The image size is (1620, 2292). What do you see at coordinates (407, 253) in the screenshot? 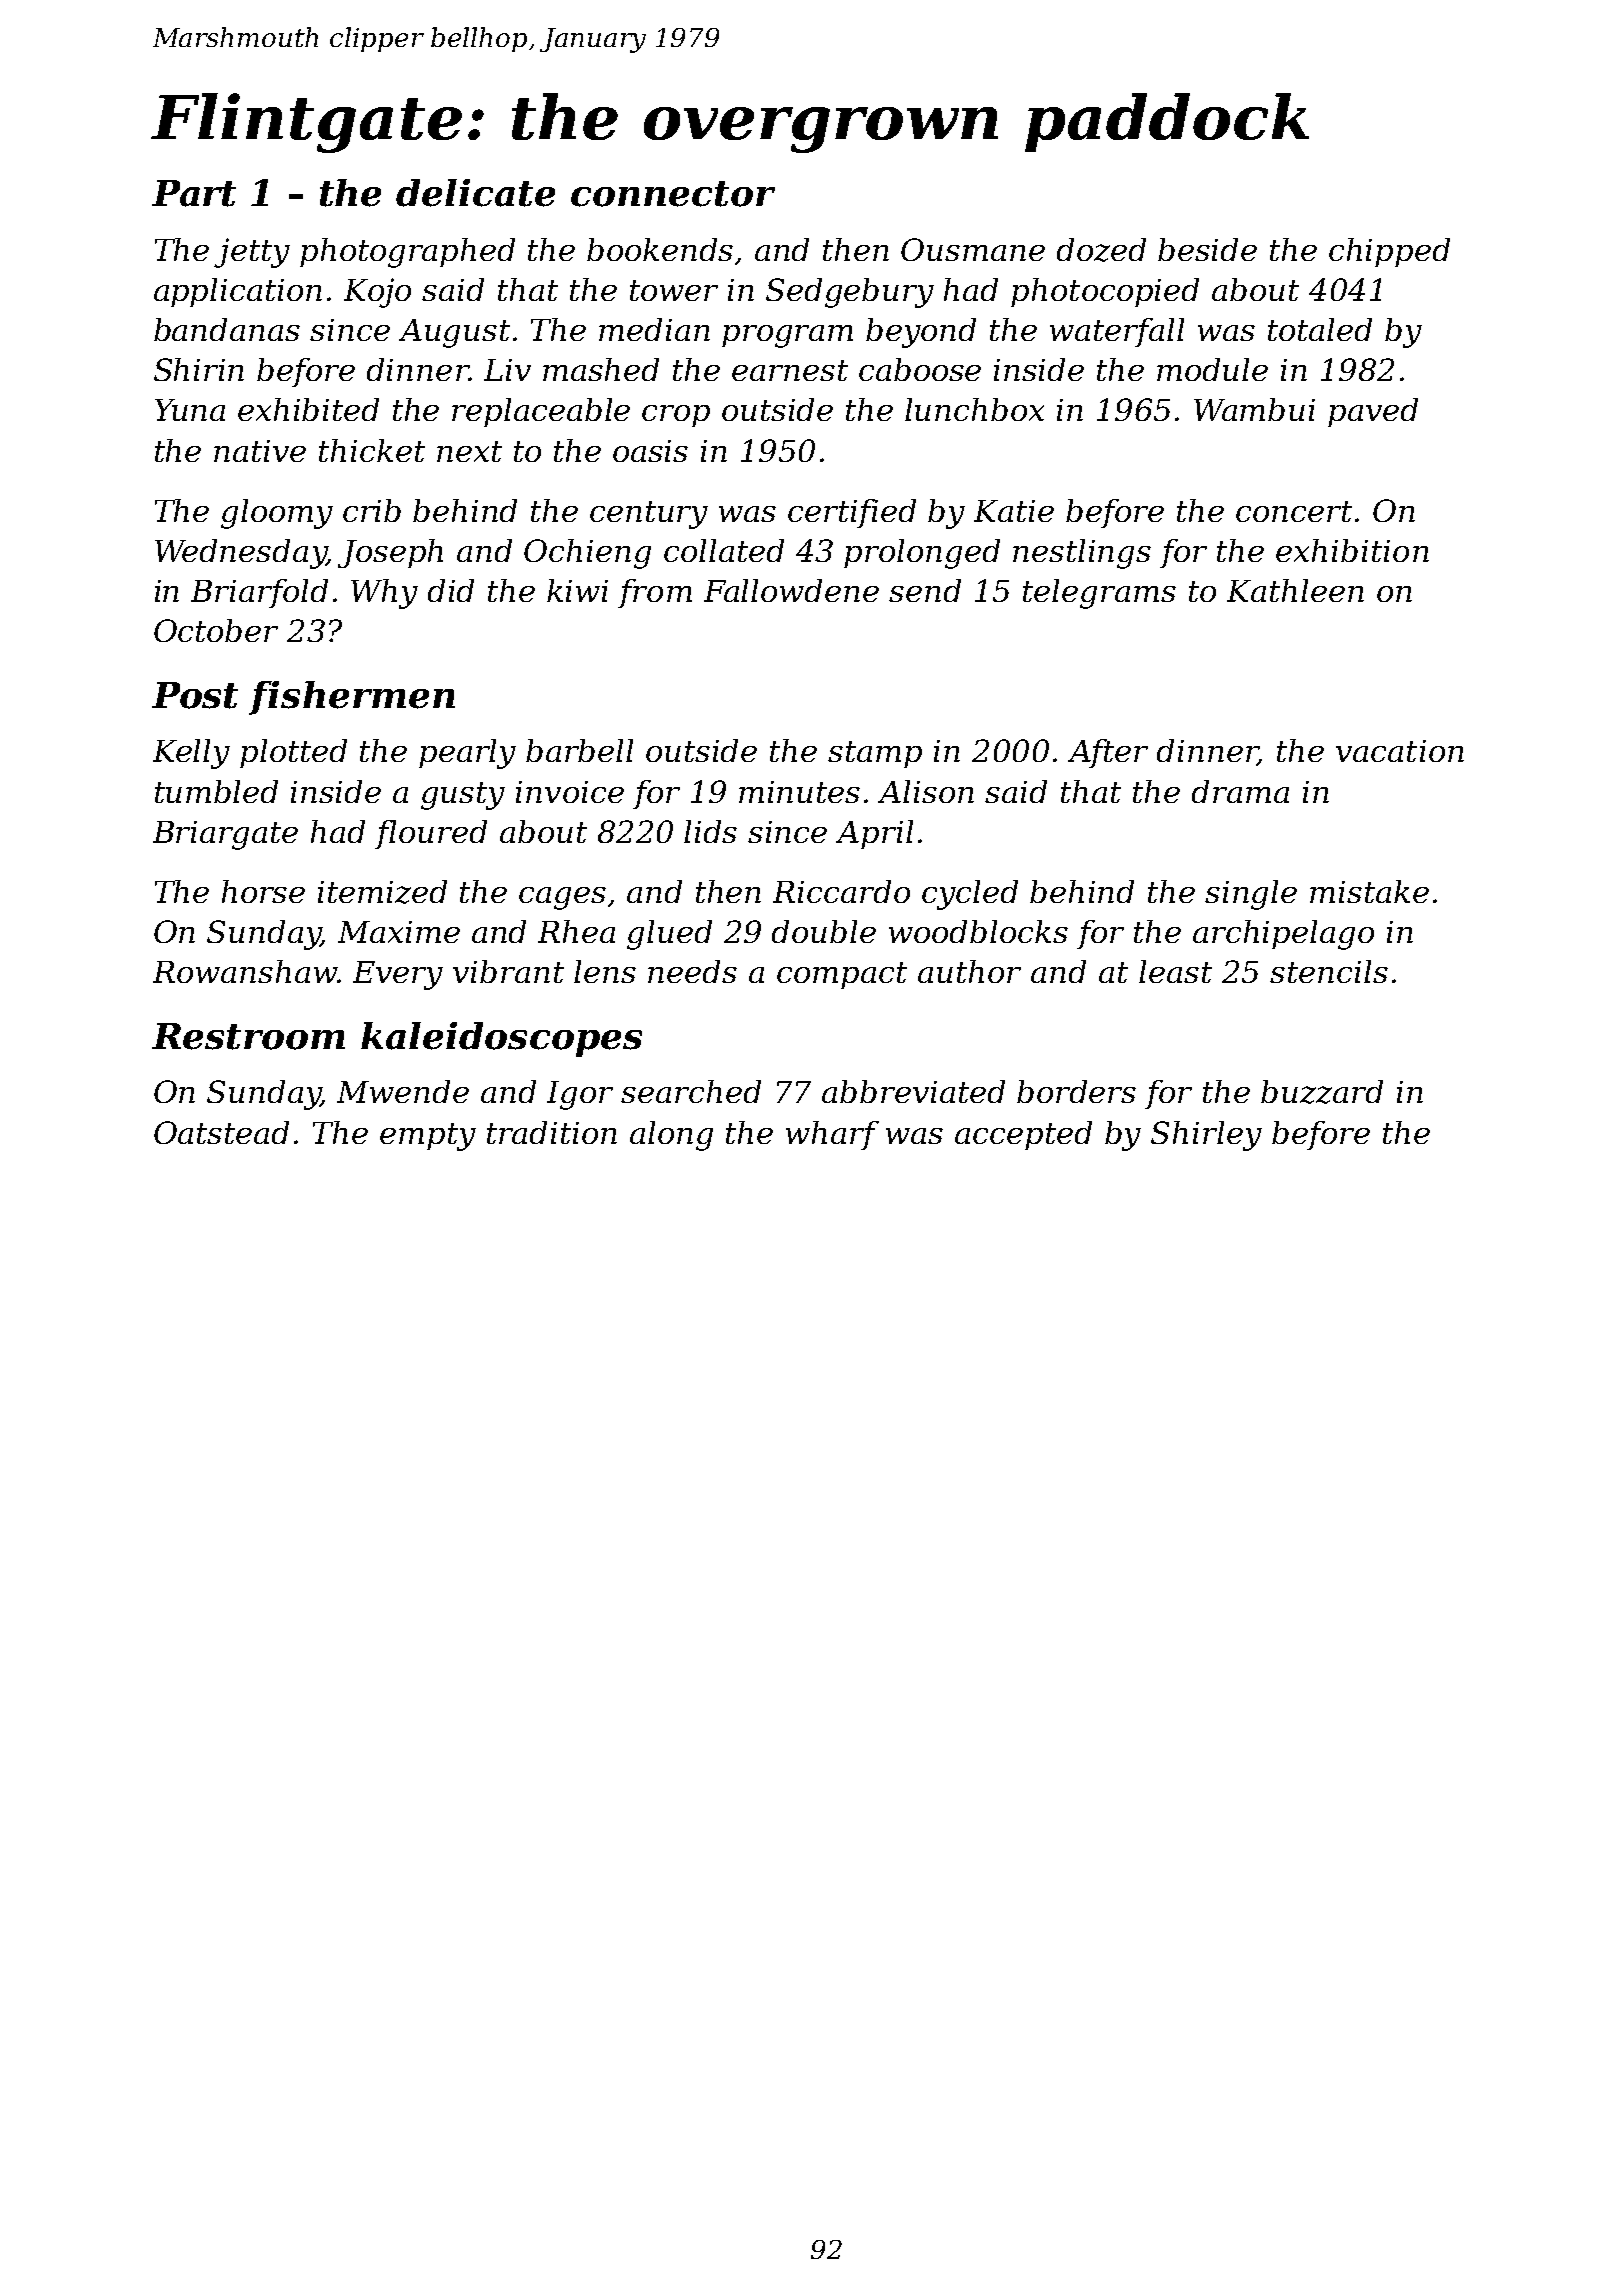
I see `photographed` at bounding box center [407, 253].
